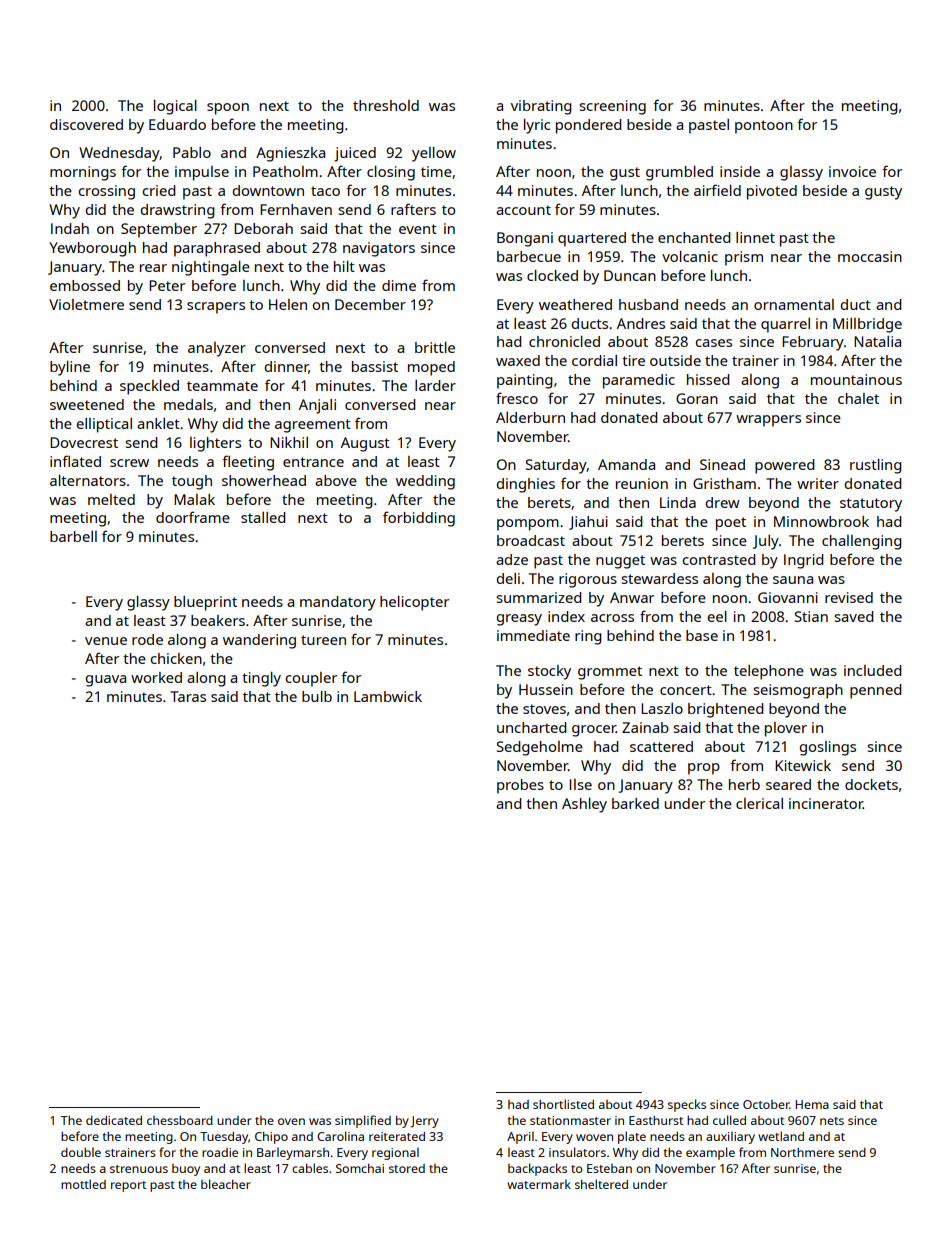 The height and width of the screenshot is (1233, 952). I want to click on logical, so click(175, 107).
